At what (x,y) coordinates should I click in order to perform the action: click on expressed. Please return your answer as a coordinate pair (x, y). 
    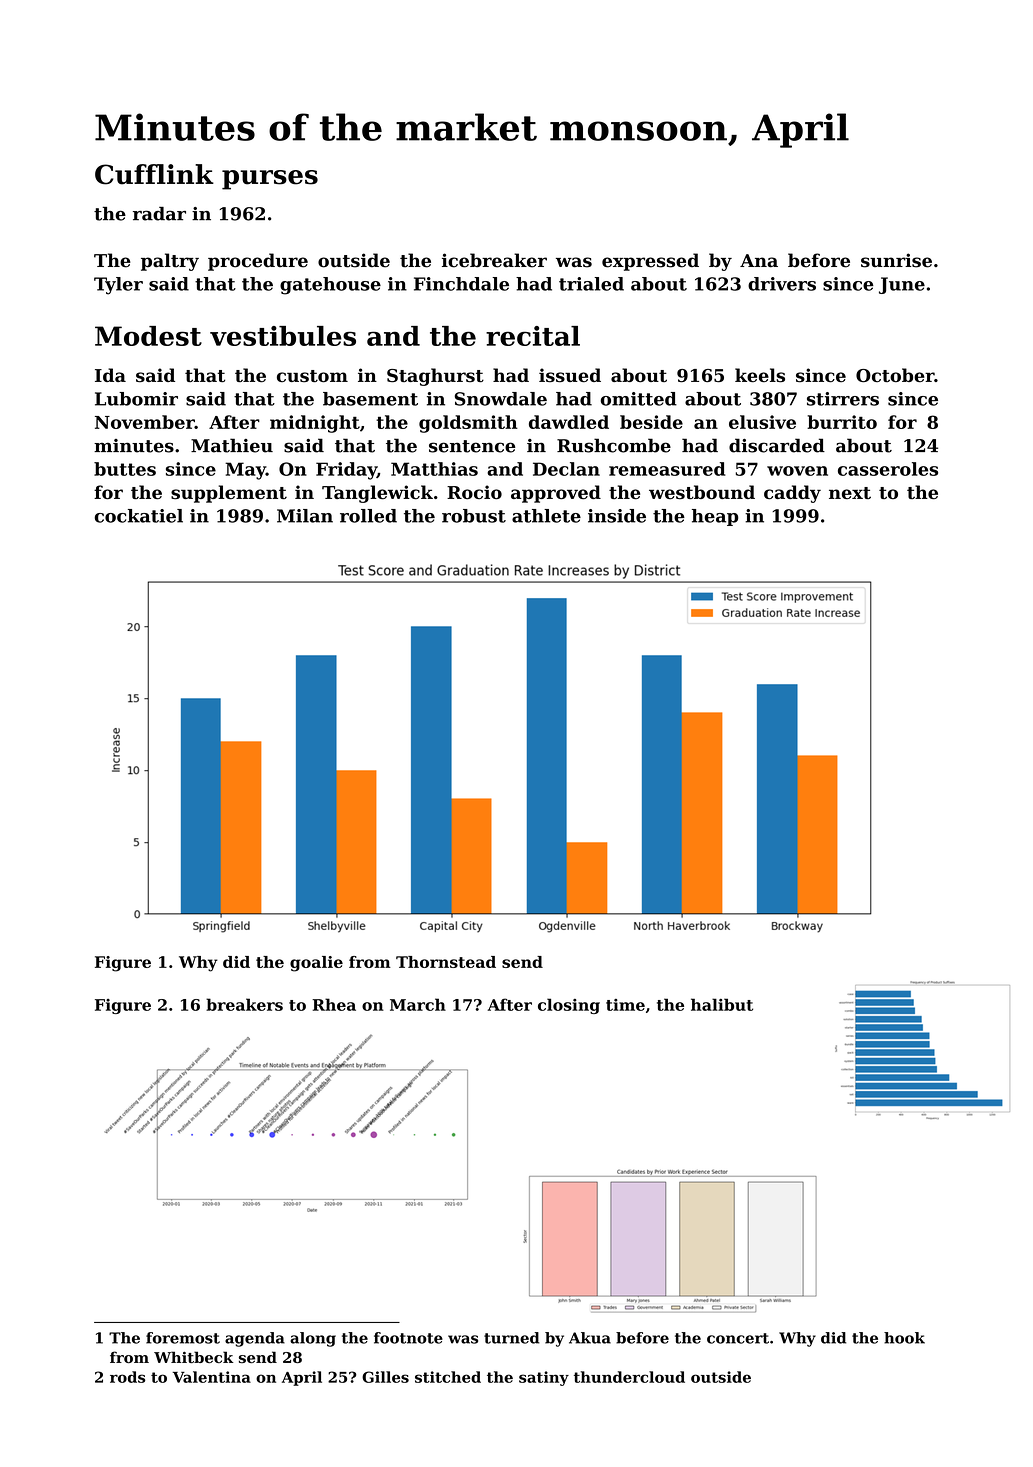
    Looking at the image, I should click on (650, 262).
